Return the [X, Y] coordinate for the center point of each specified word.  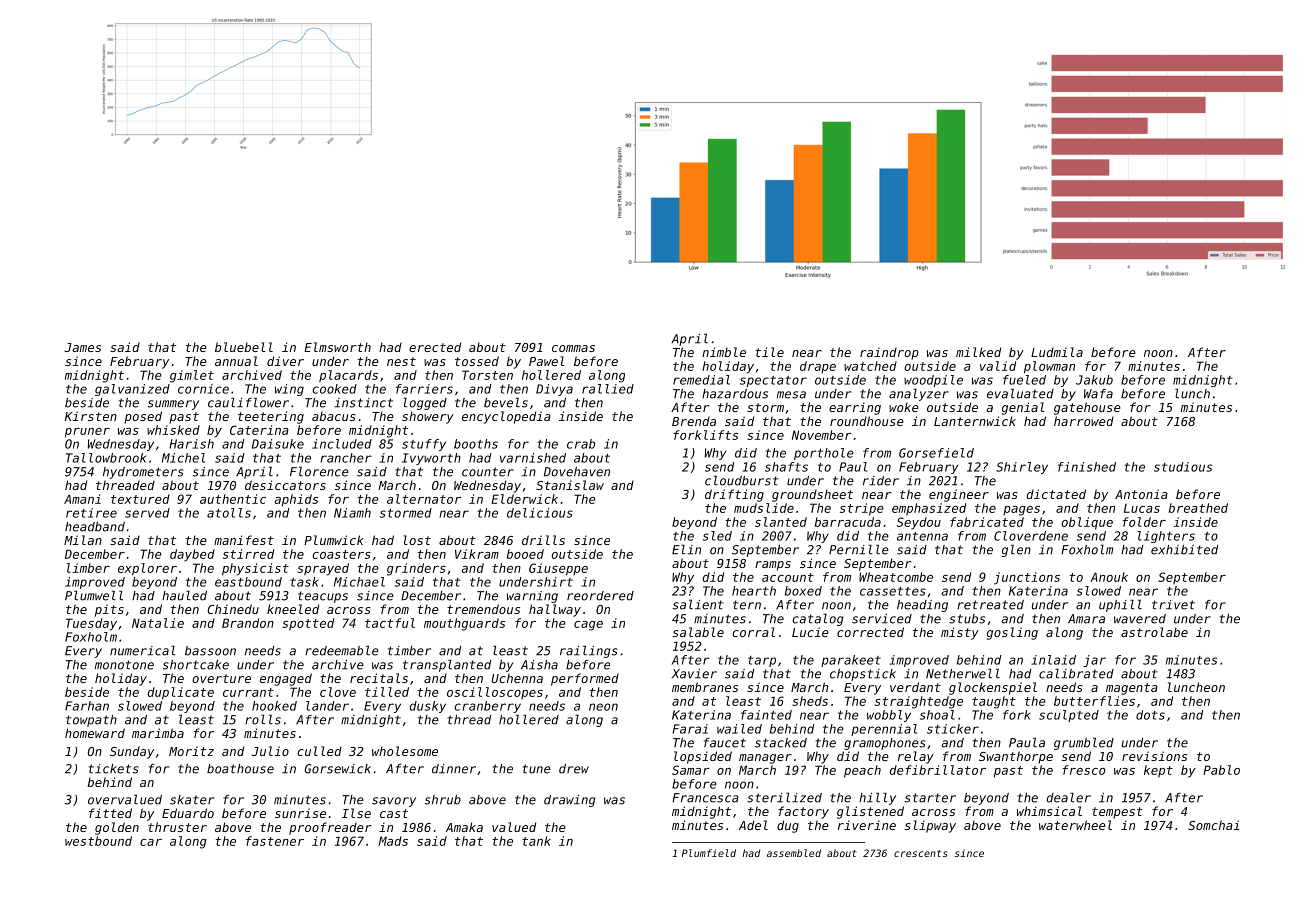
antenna [922, 536]
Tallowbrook [106, 458]
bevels [506, 402]
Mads [393, 841]
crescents [920, 853]
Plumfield [709, 853]
